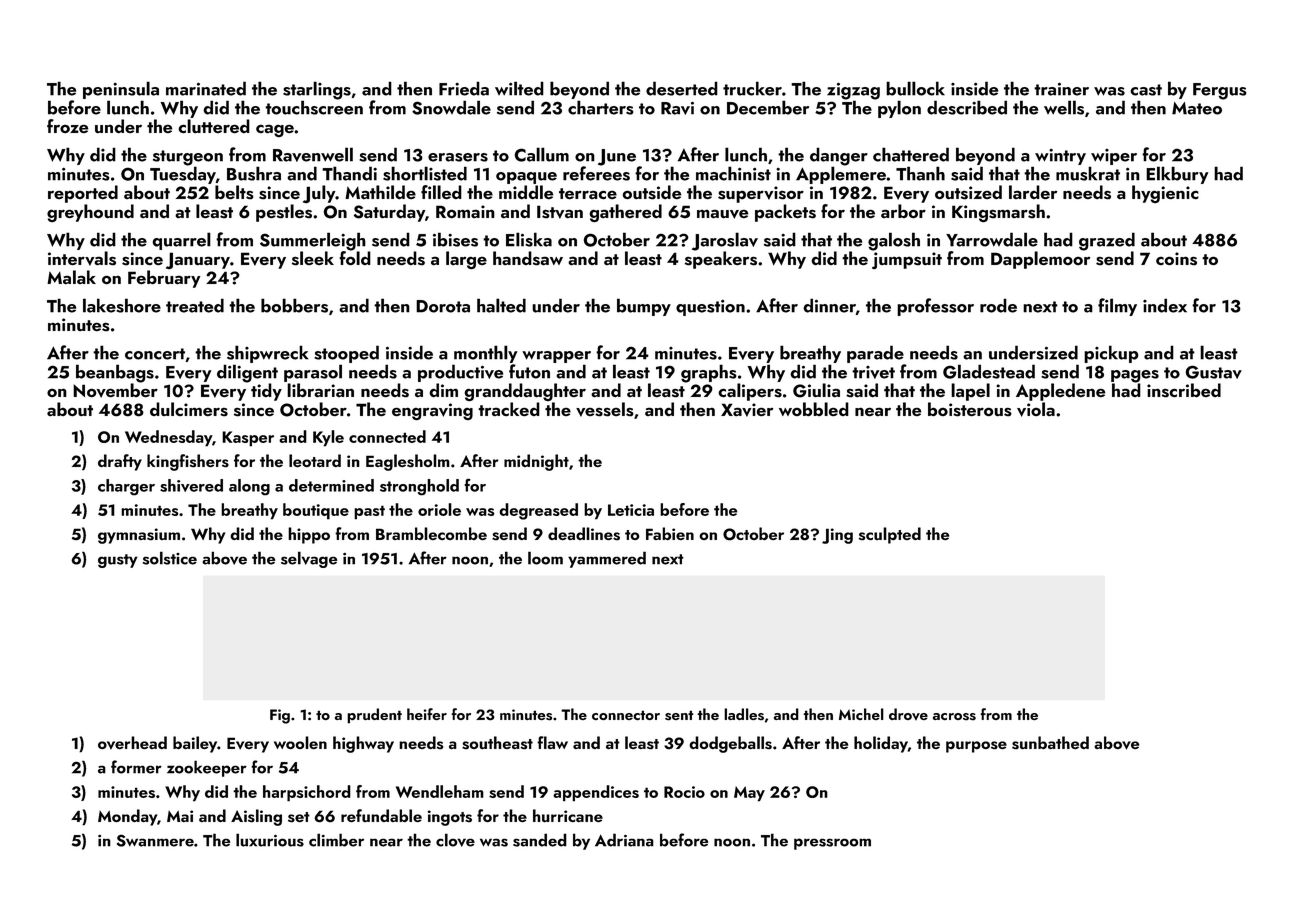 This screenshot has width=1308, height=924. What do you see at coordinates (853, 91) in the screenshot?
I see `zigzag` at bounding box center [853, 91].
